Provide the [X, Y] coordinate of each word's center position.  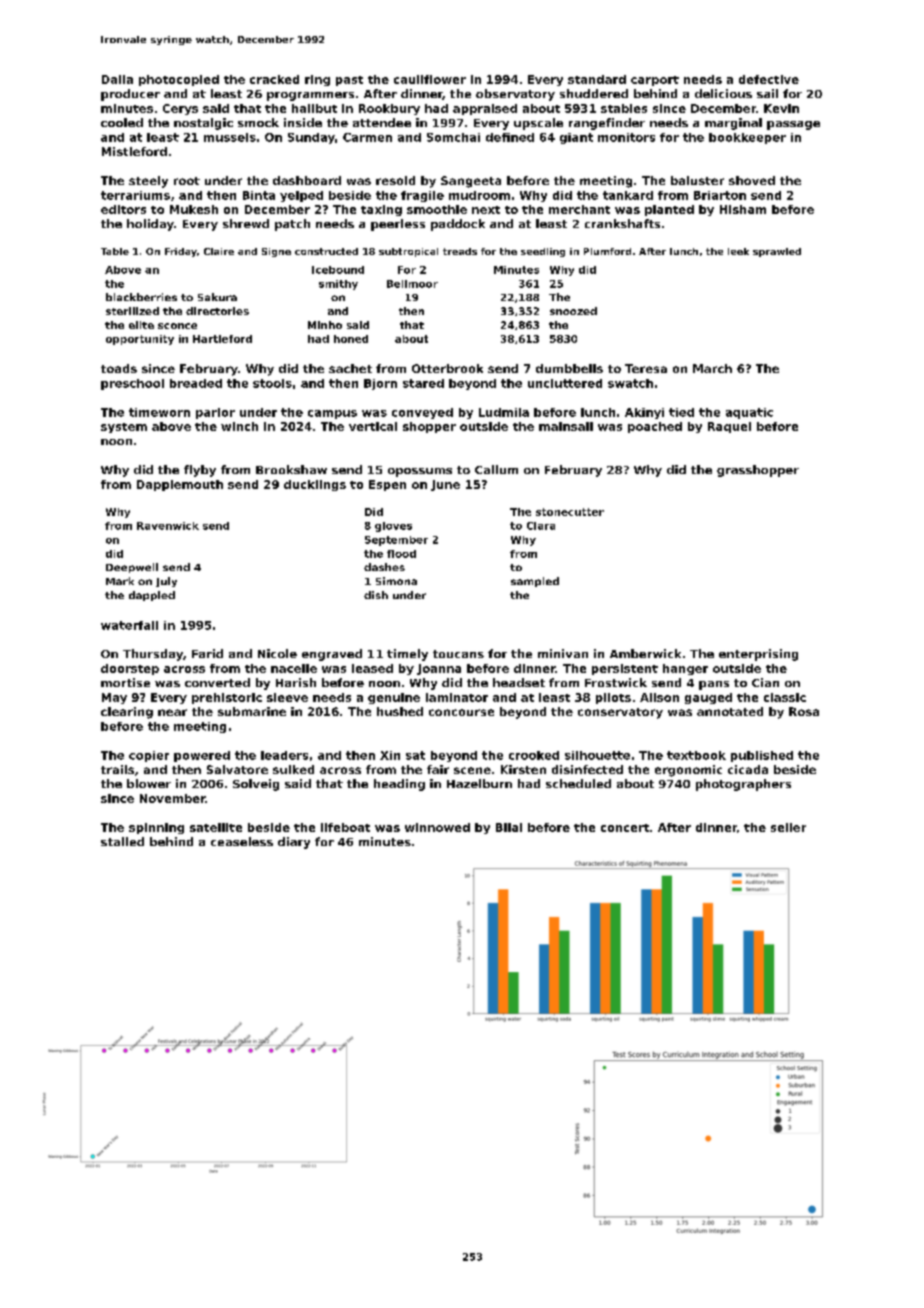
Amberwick [645, 653]
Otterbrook [447, 368]
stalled [122, 841]
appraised [485, 109]
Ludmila [504, 412]
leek [738, 251]
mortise [125, 682]
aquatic [749, 413]
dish [376, 595]
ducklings [315, 485]
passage [793, 125]
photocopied [179, 80]
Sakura [217, 297]
